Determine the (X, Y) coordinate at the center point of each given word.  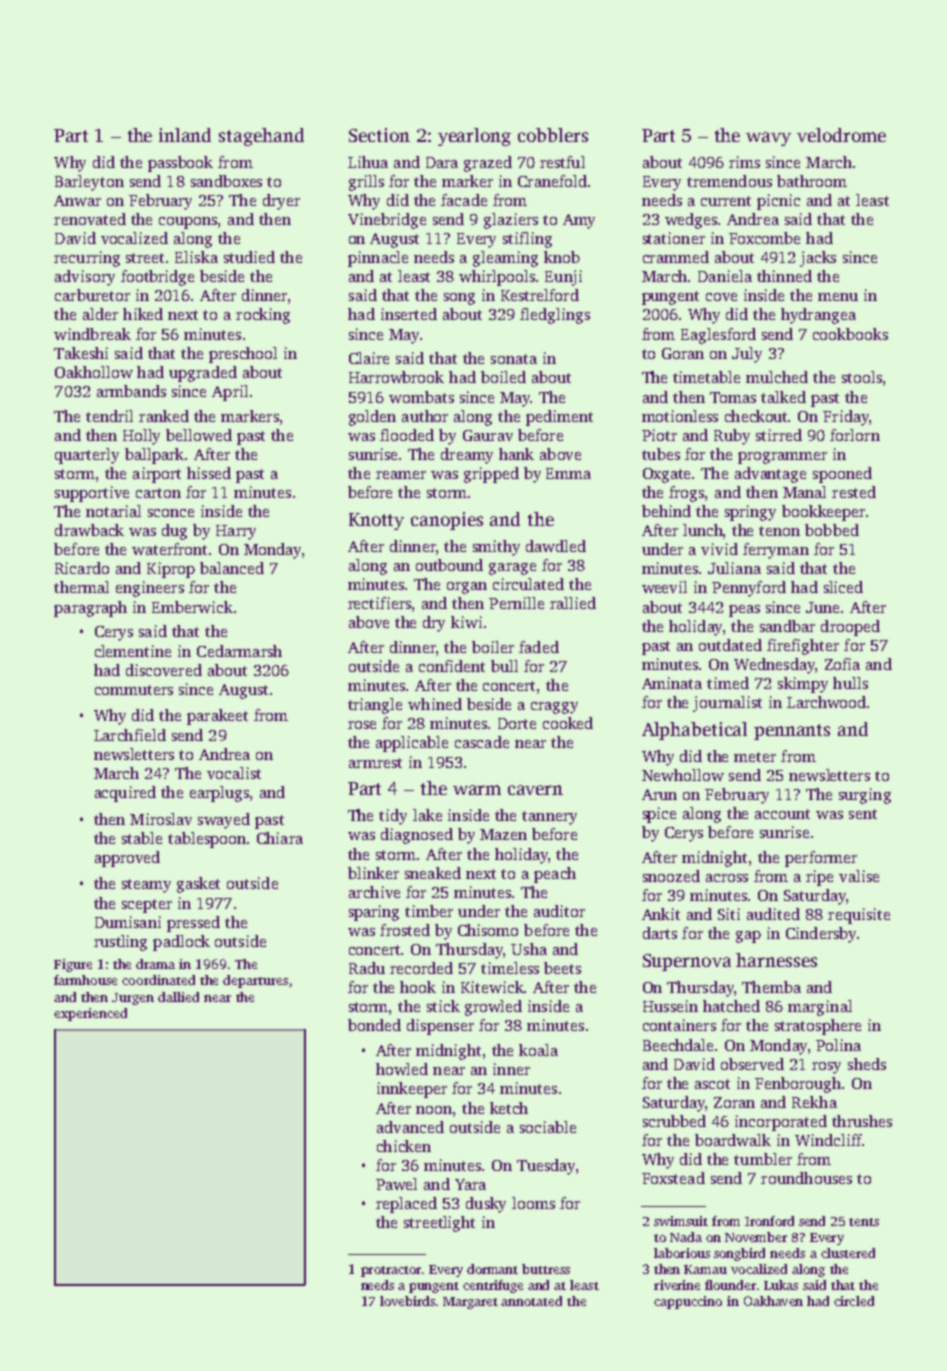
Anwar (77, 200)
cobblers (553, 135)
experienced (90, 1014)
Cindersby (821, 935)
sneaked (433, 873)
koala (538, 1050)
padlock (181, 943)
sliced (843, 587)
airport (157, 475)
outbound (449, 565)
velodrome (841, 135)
